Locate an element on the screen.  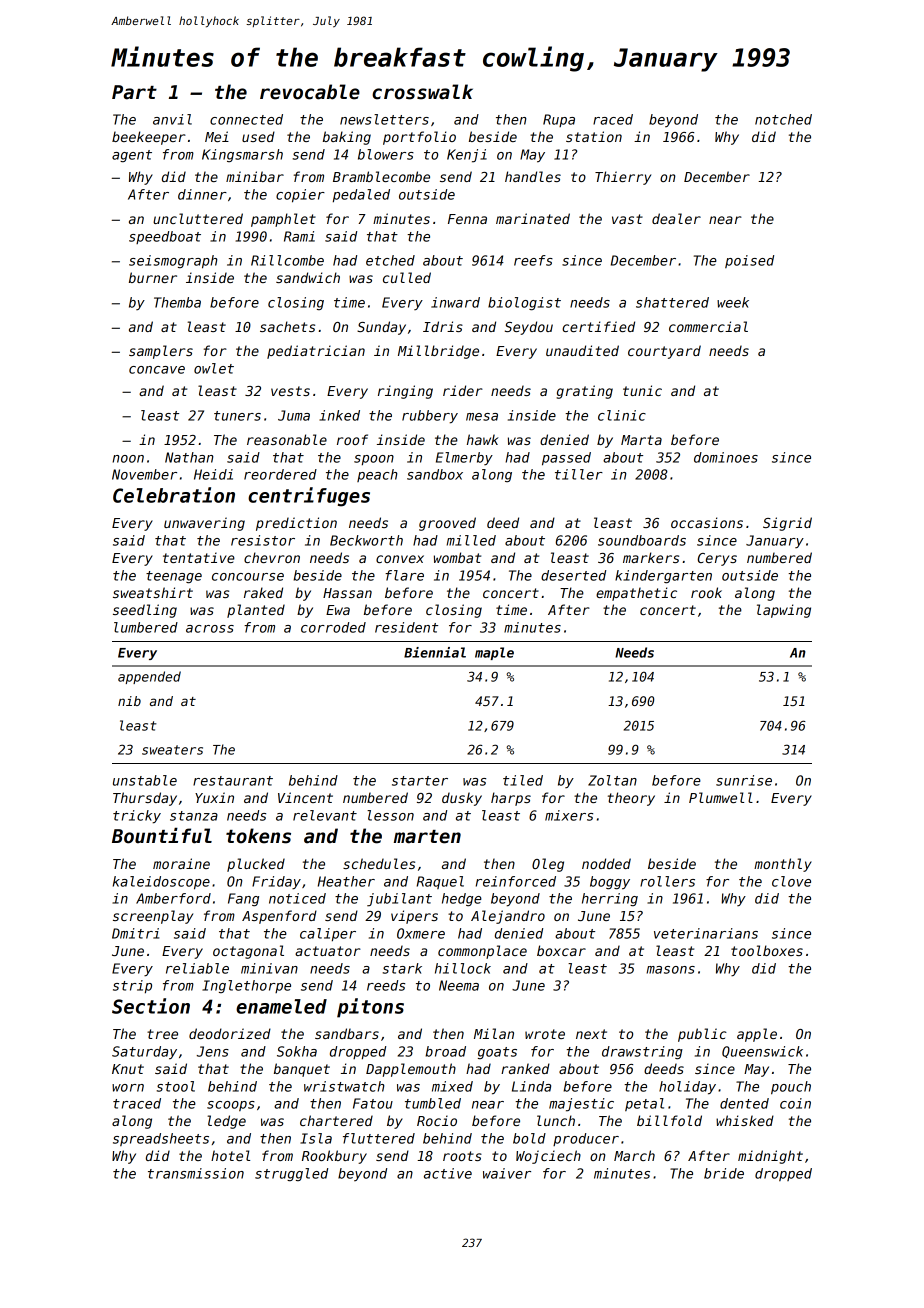
lesson is located at coordinates (390, 815).
